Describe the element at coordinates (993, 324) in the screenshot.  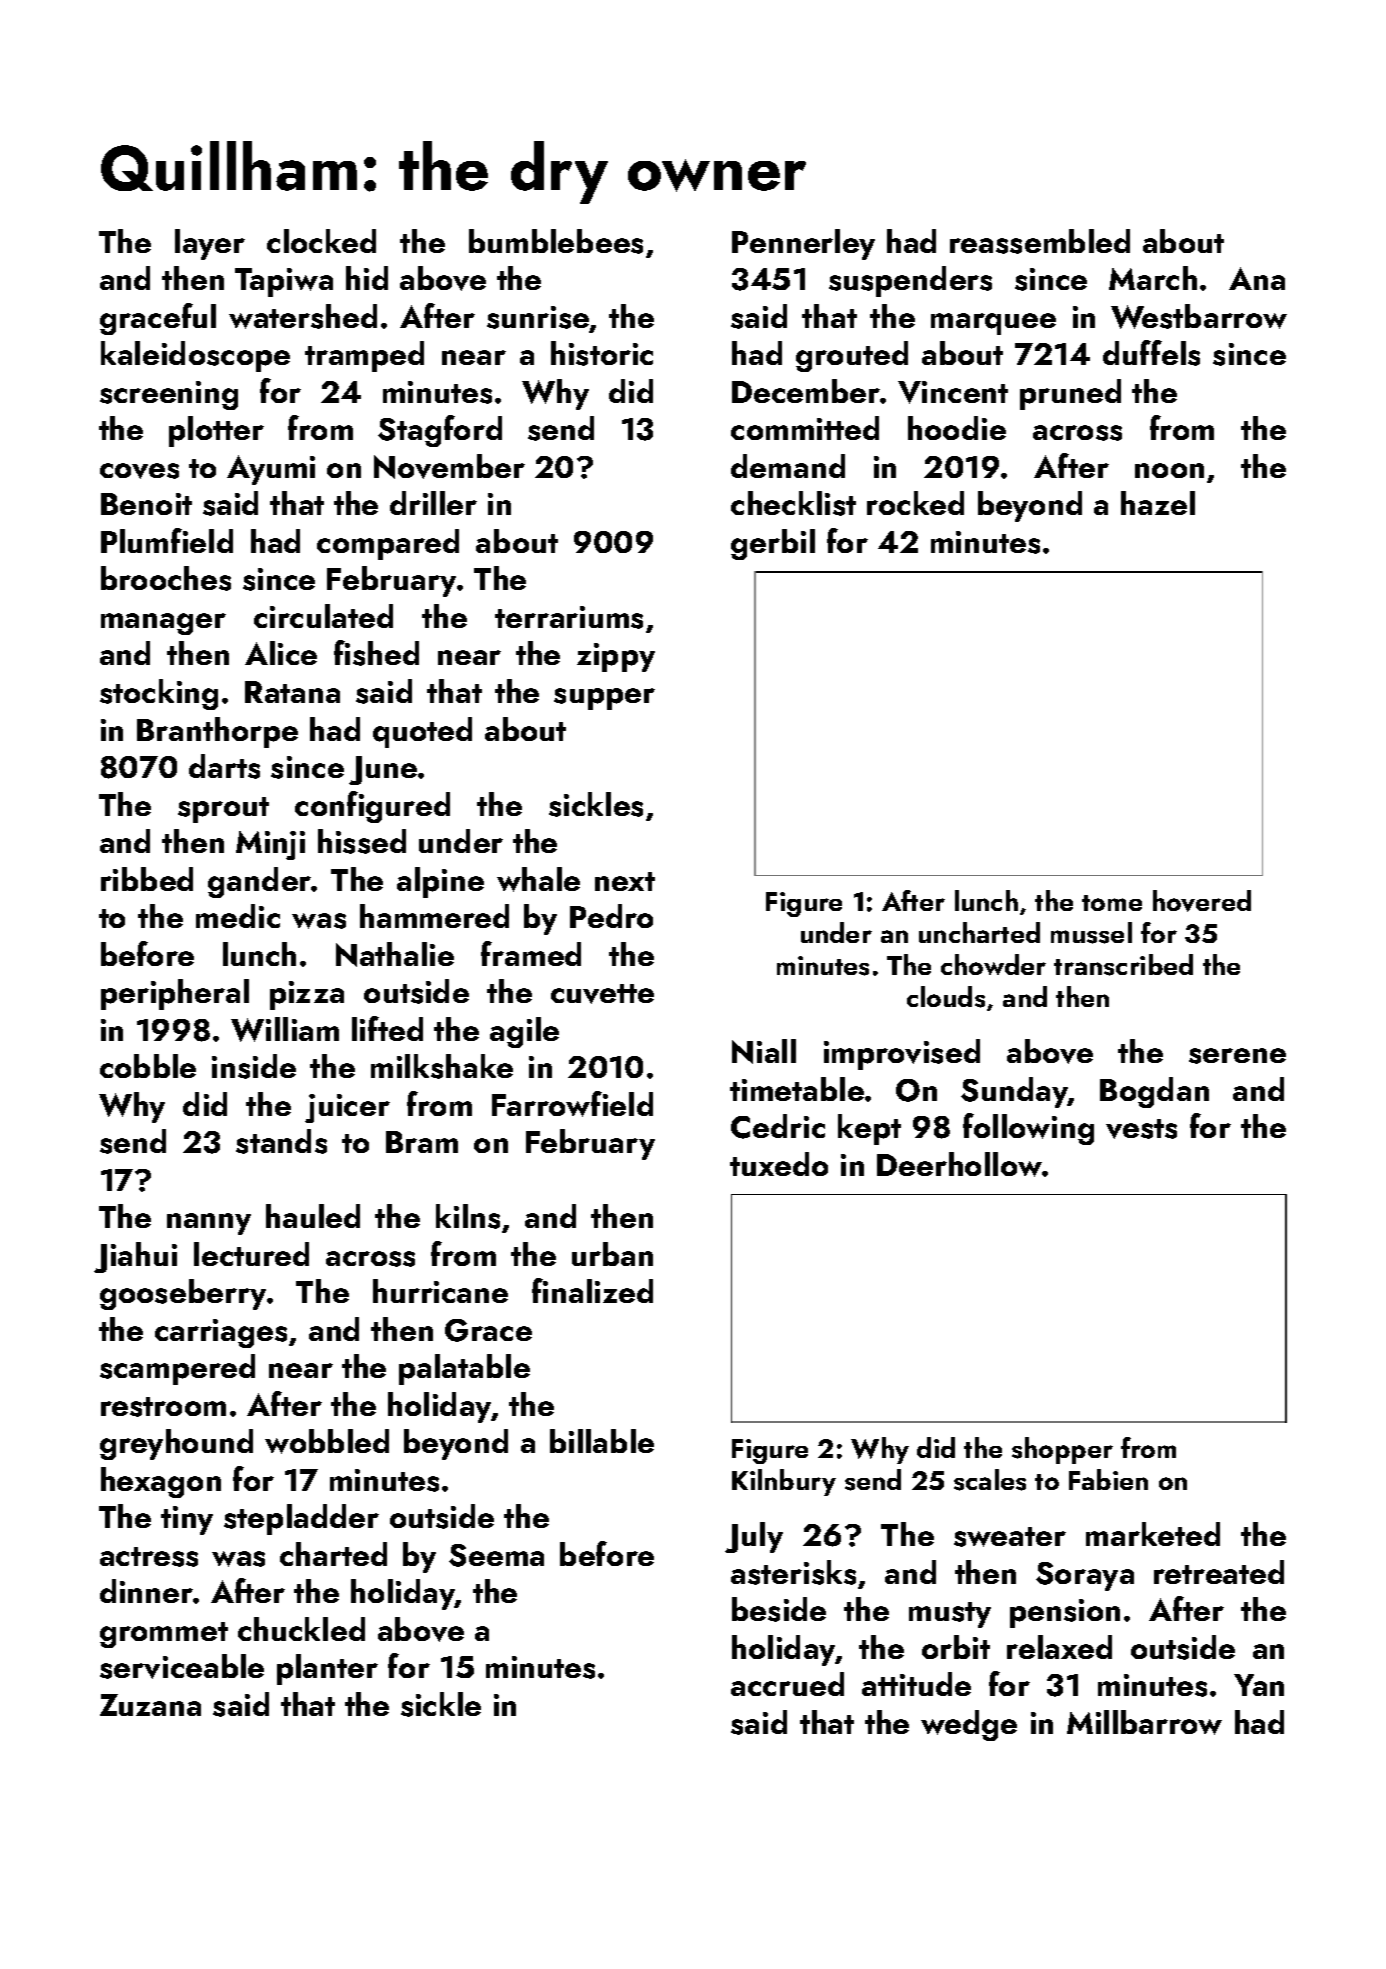
I see `marquee` at that location.
